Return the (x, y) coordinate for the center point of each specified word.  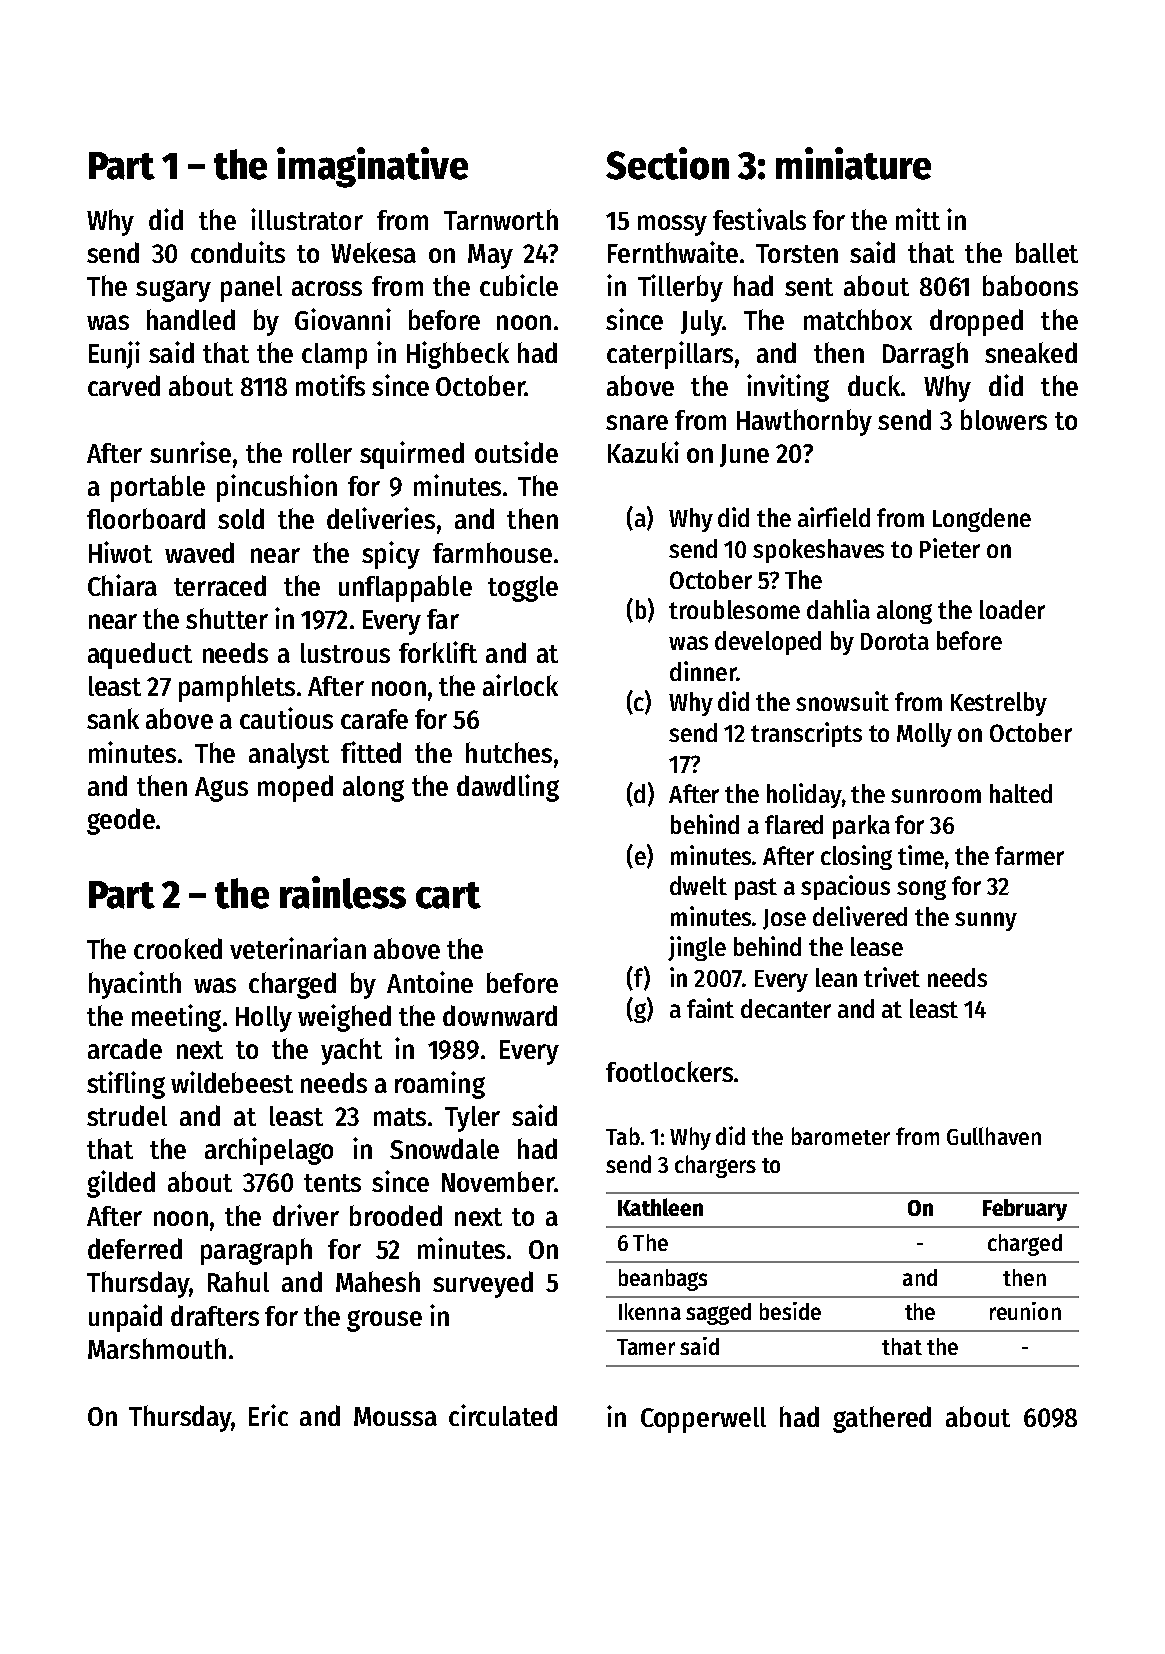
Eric (268, 1415)
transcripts (806, 734)
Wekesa (373, 252)
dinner (703, 671)
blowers (1004, 419)
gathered (882, 1419)
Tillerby (680, 288)
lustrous (345, 653)
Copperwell (703, 1420)
